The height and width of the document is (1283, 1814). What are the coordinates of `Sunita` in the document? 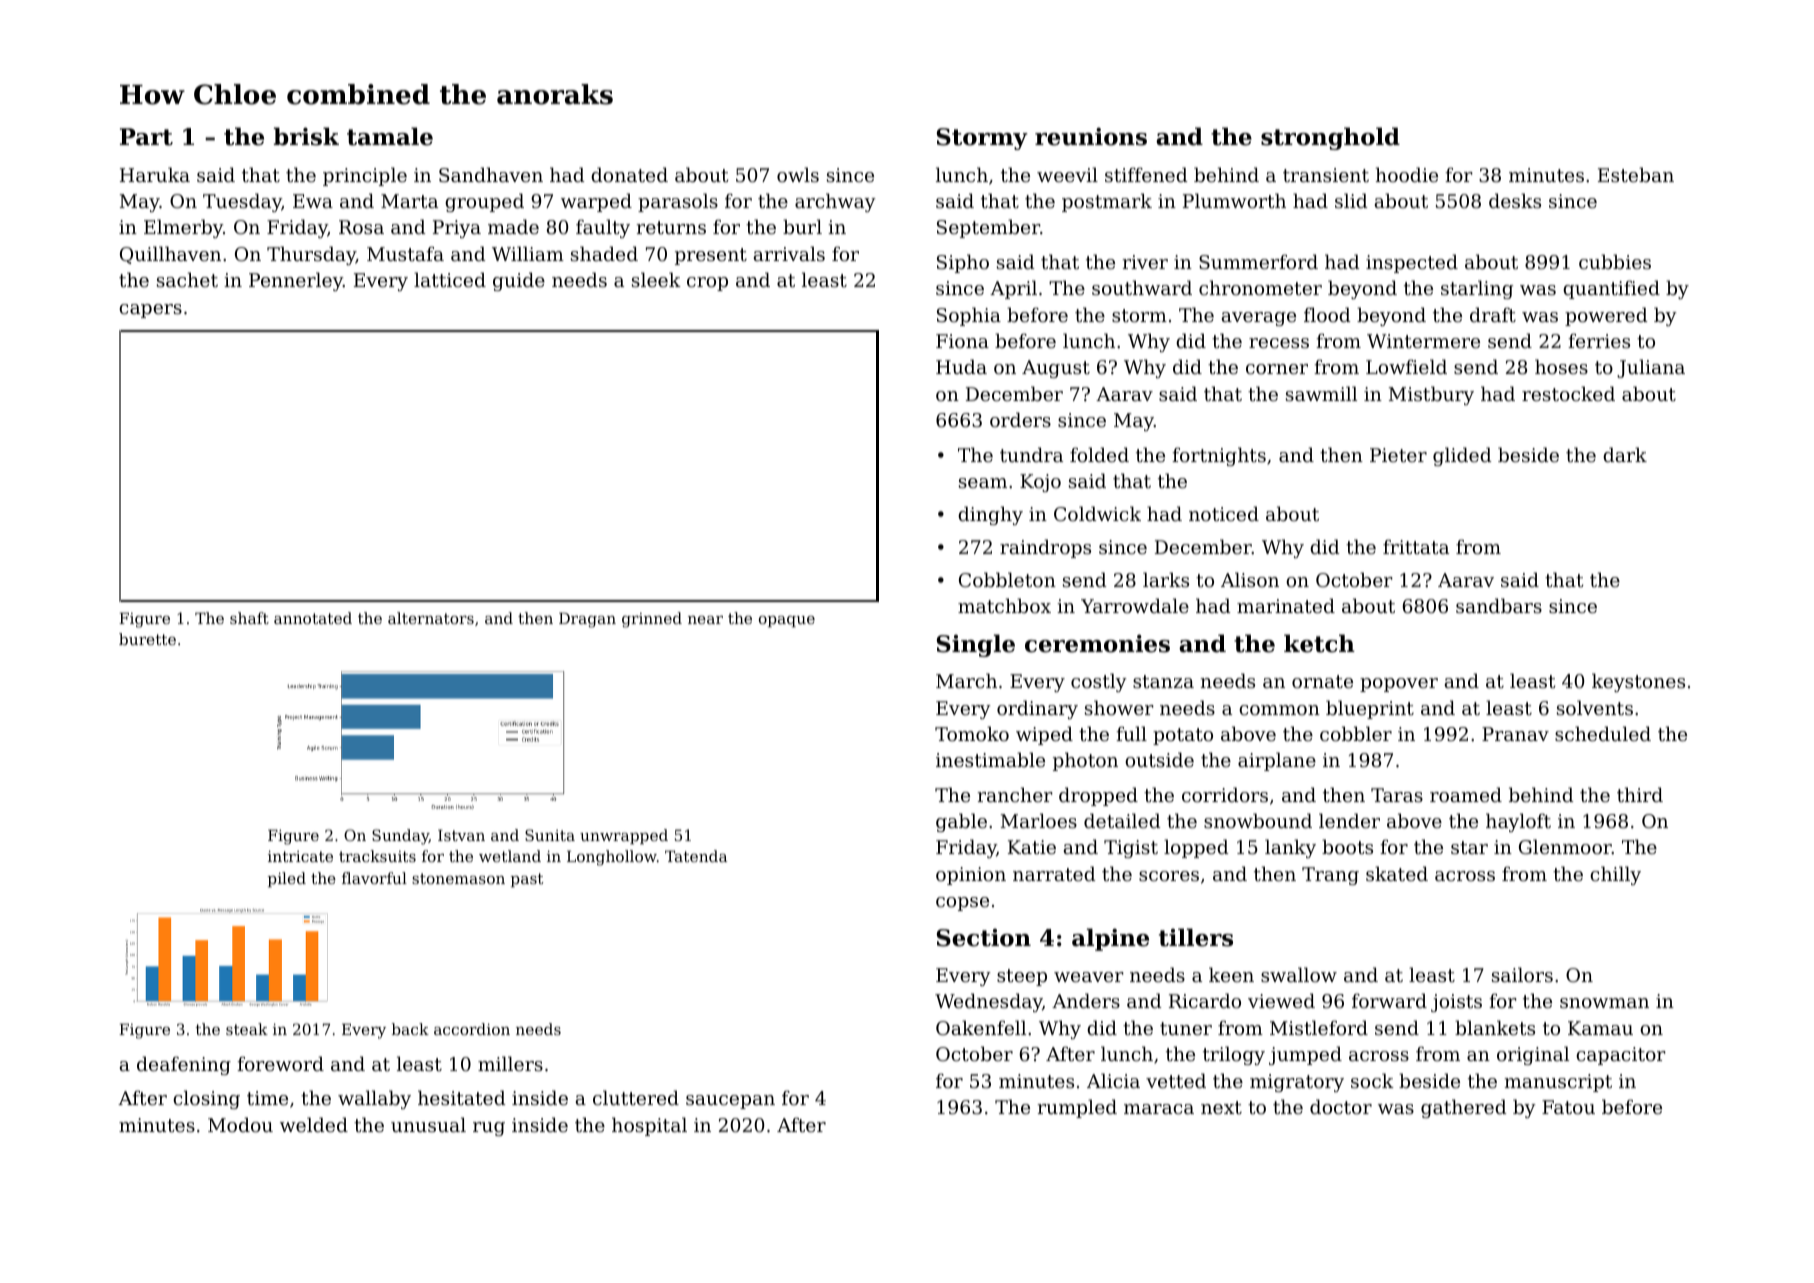 It's located at (550, 835).
